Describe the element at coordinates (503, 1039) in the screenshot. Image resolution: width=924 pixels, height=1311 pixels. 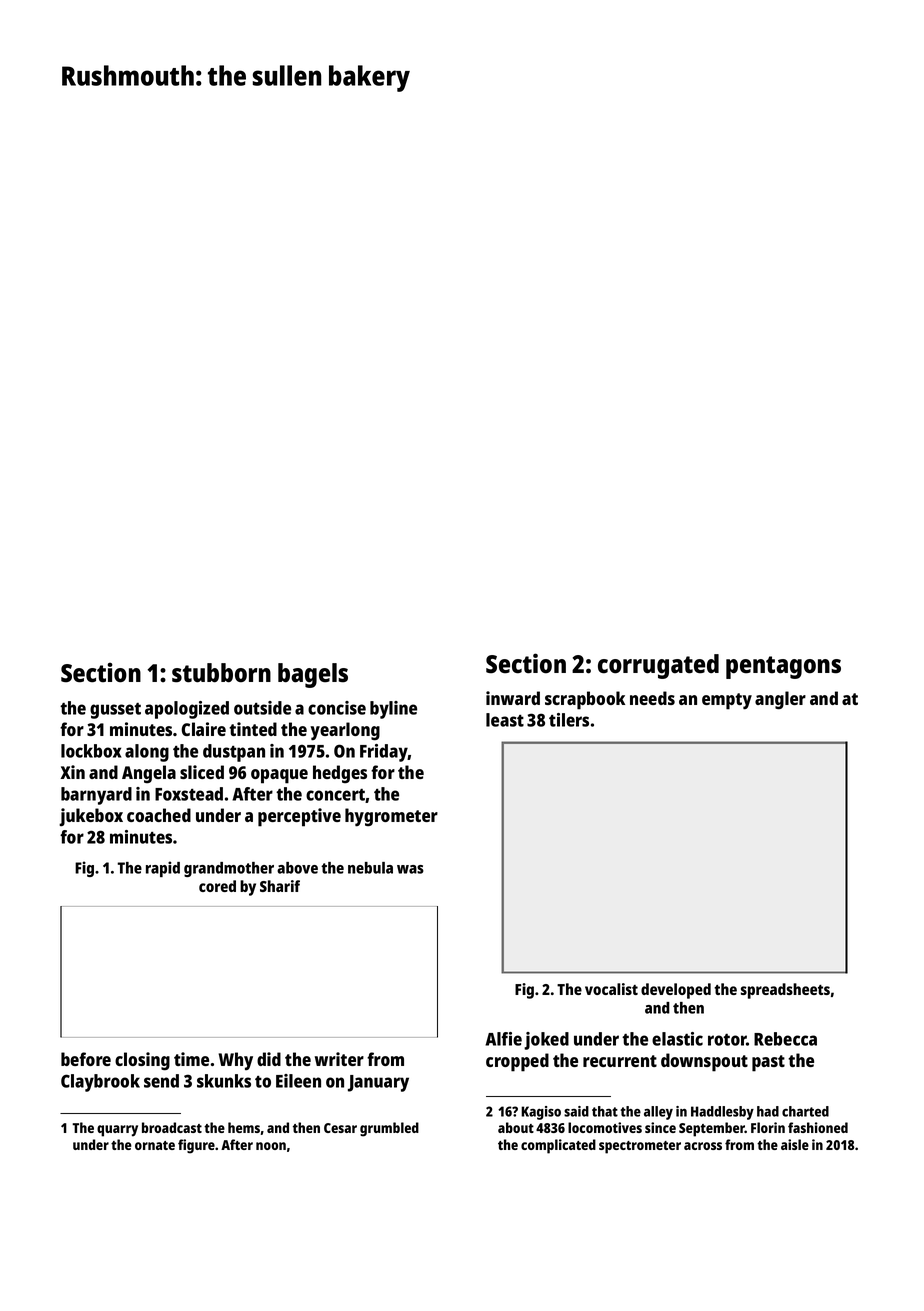
I see `Alfie` at that location.
